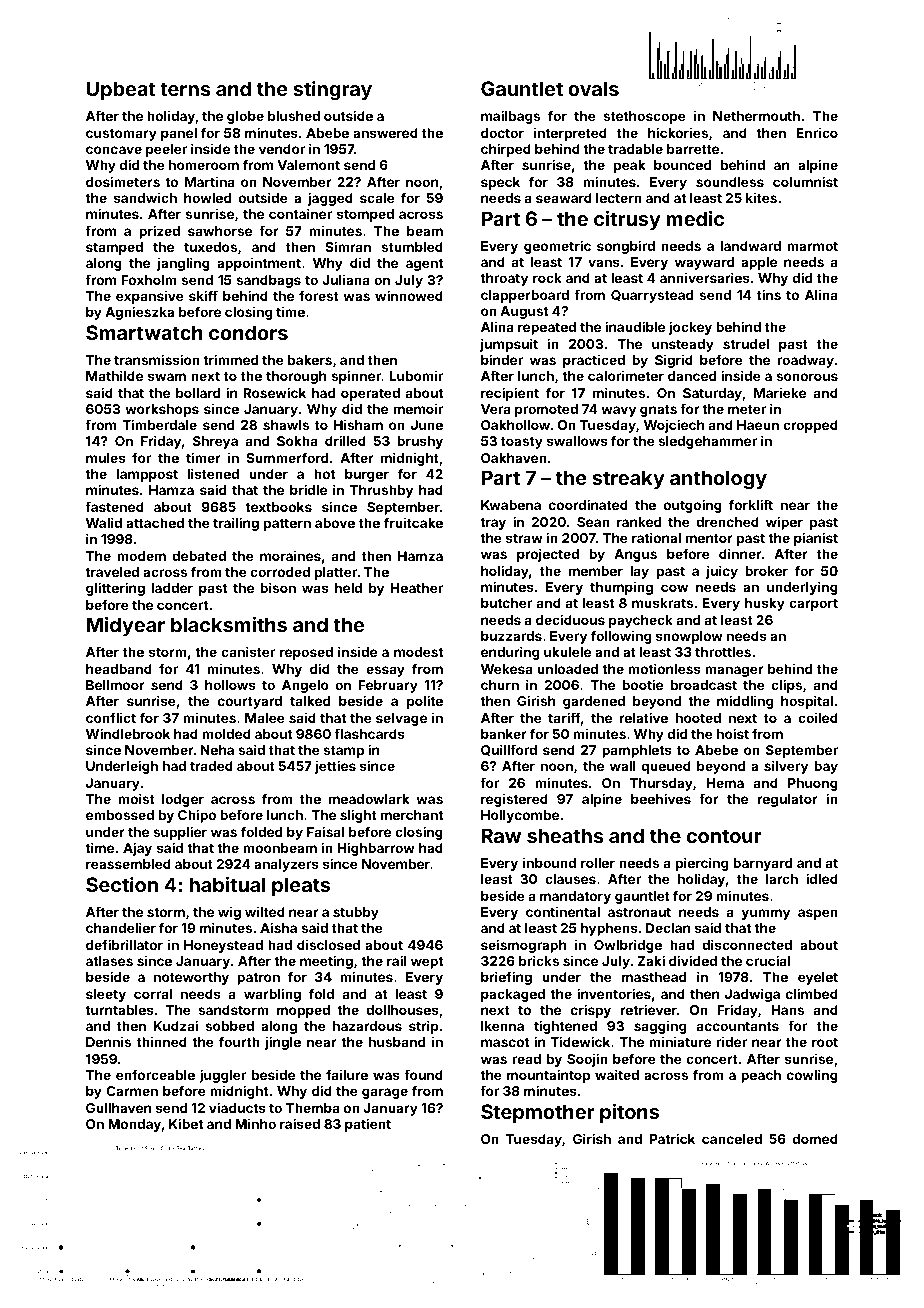 This document has width=924, height=1308. What do you see at coordinates (510, 117) in the document?
I see `mailbags` at bounding box center [510, 117].
